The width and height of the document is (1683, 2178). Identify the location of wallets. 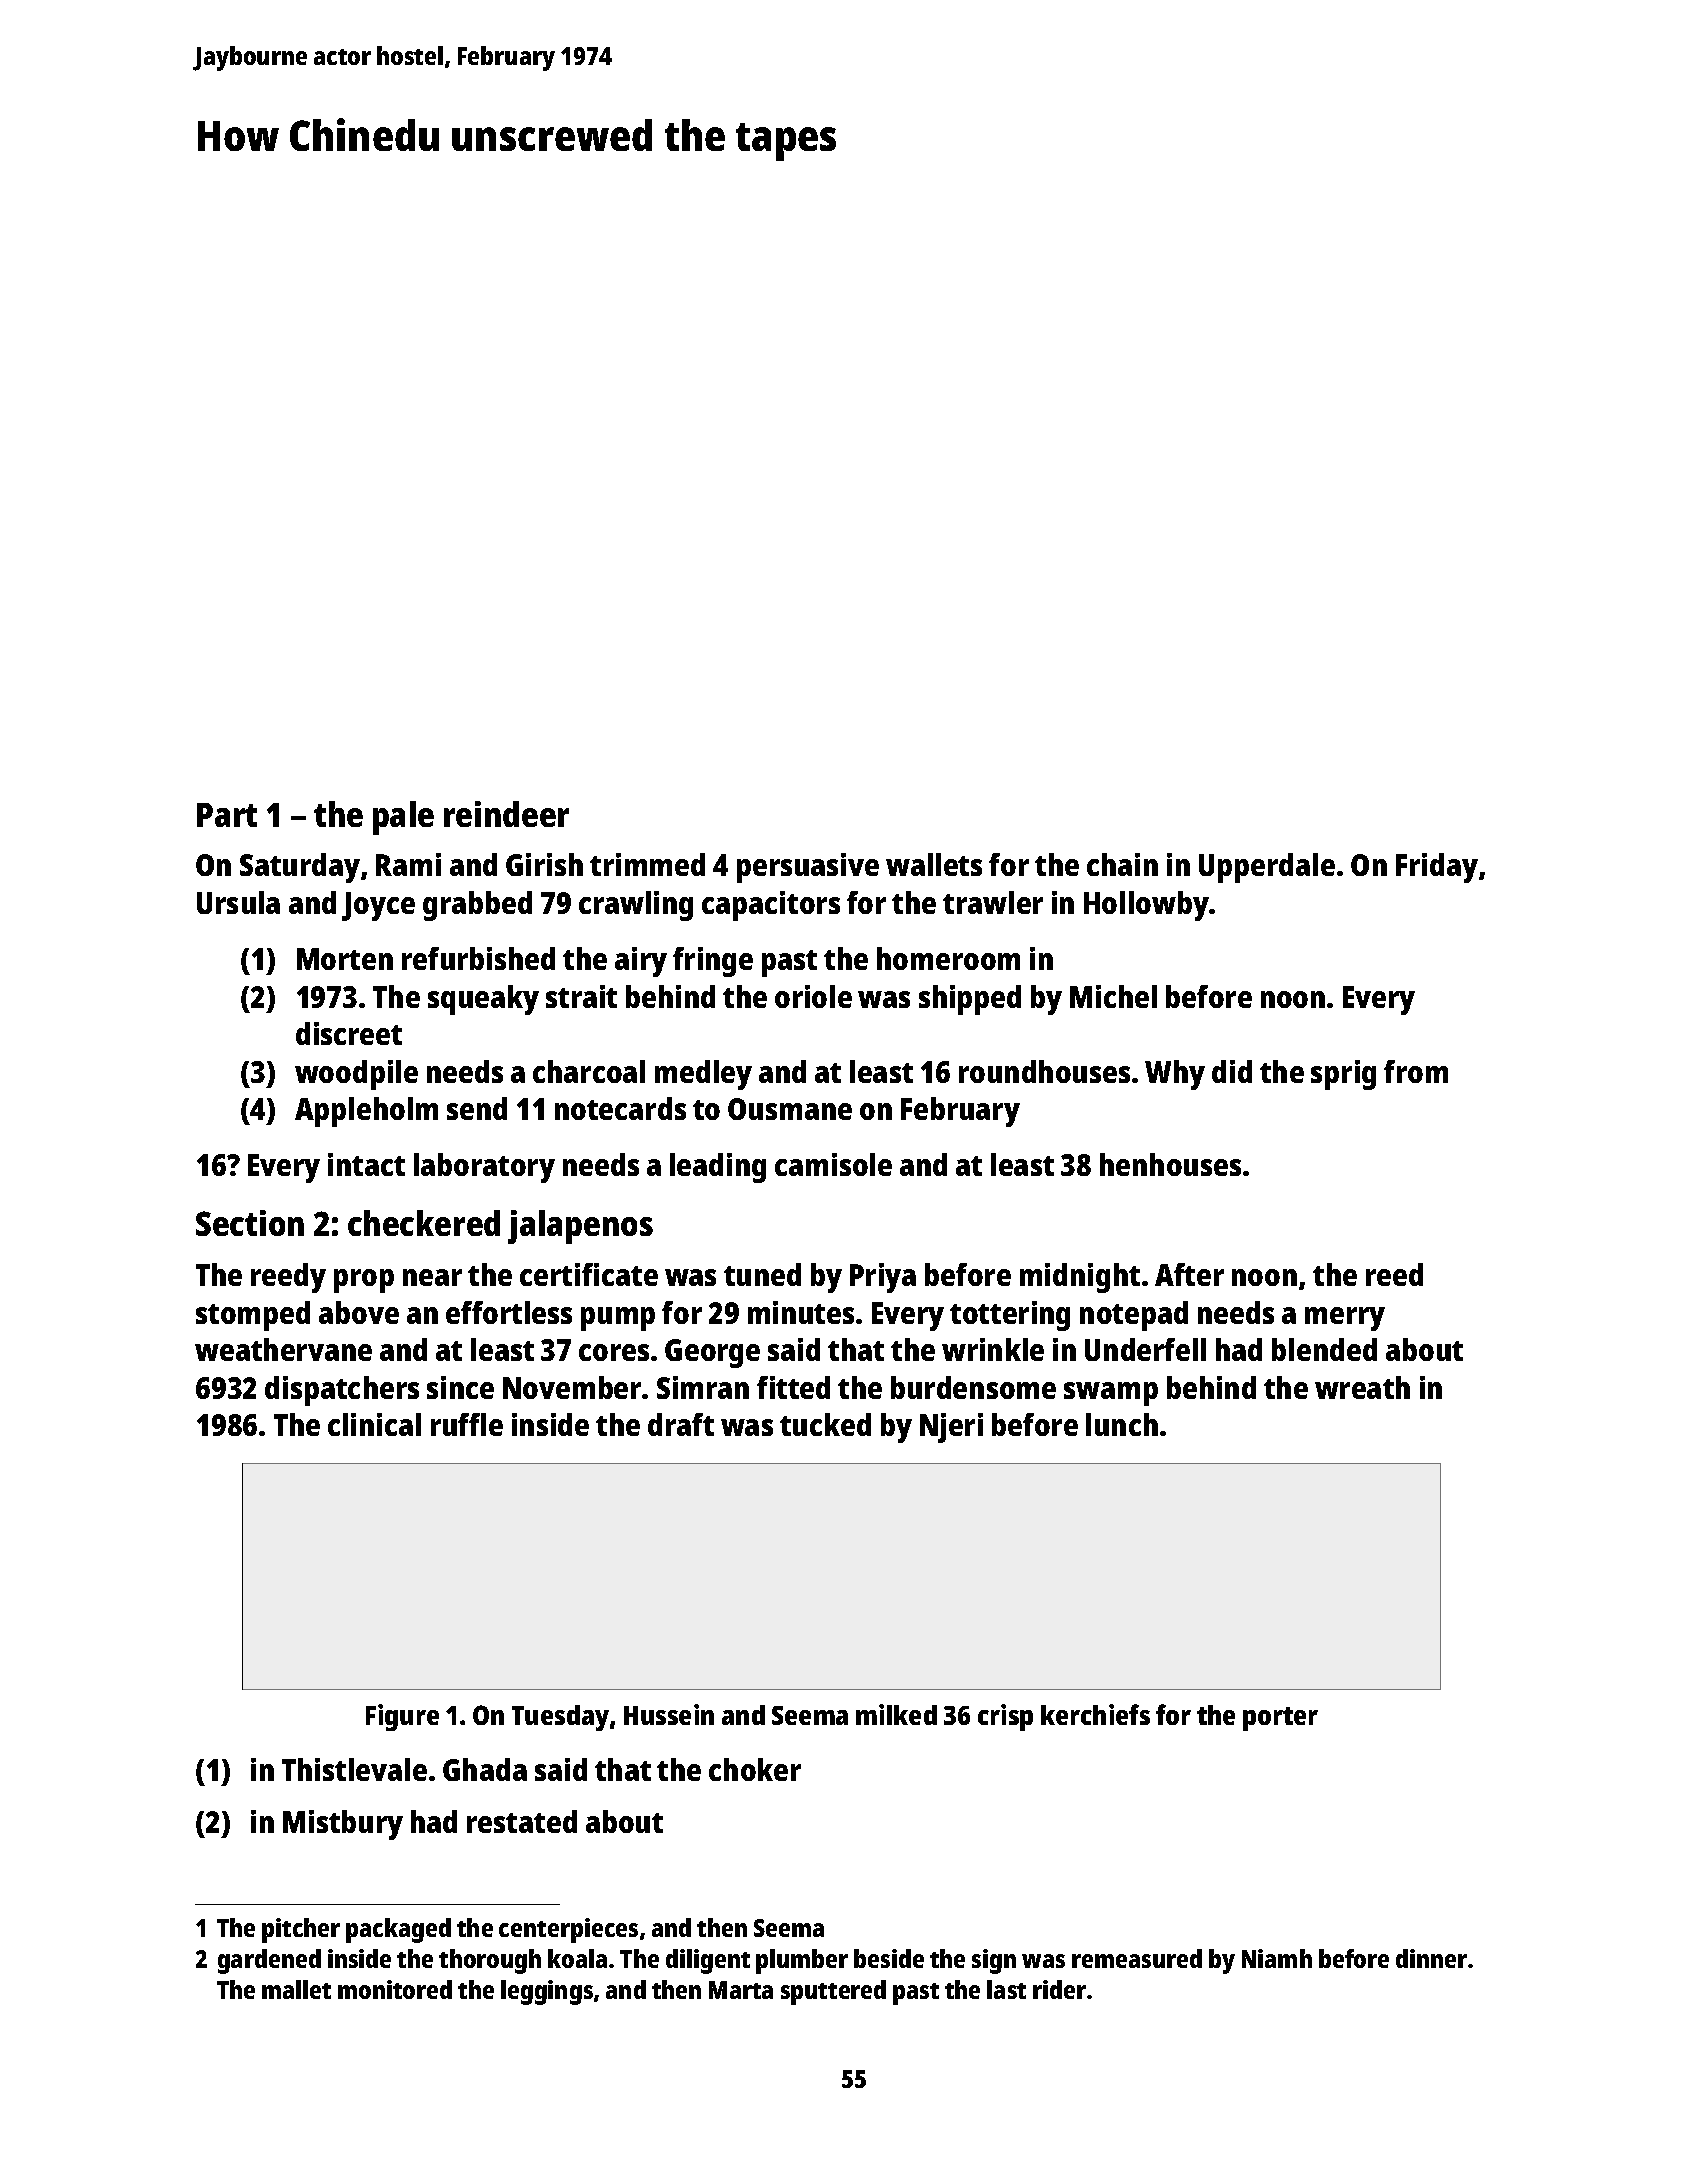
(934, 864).
